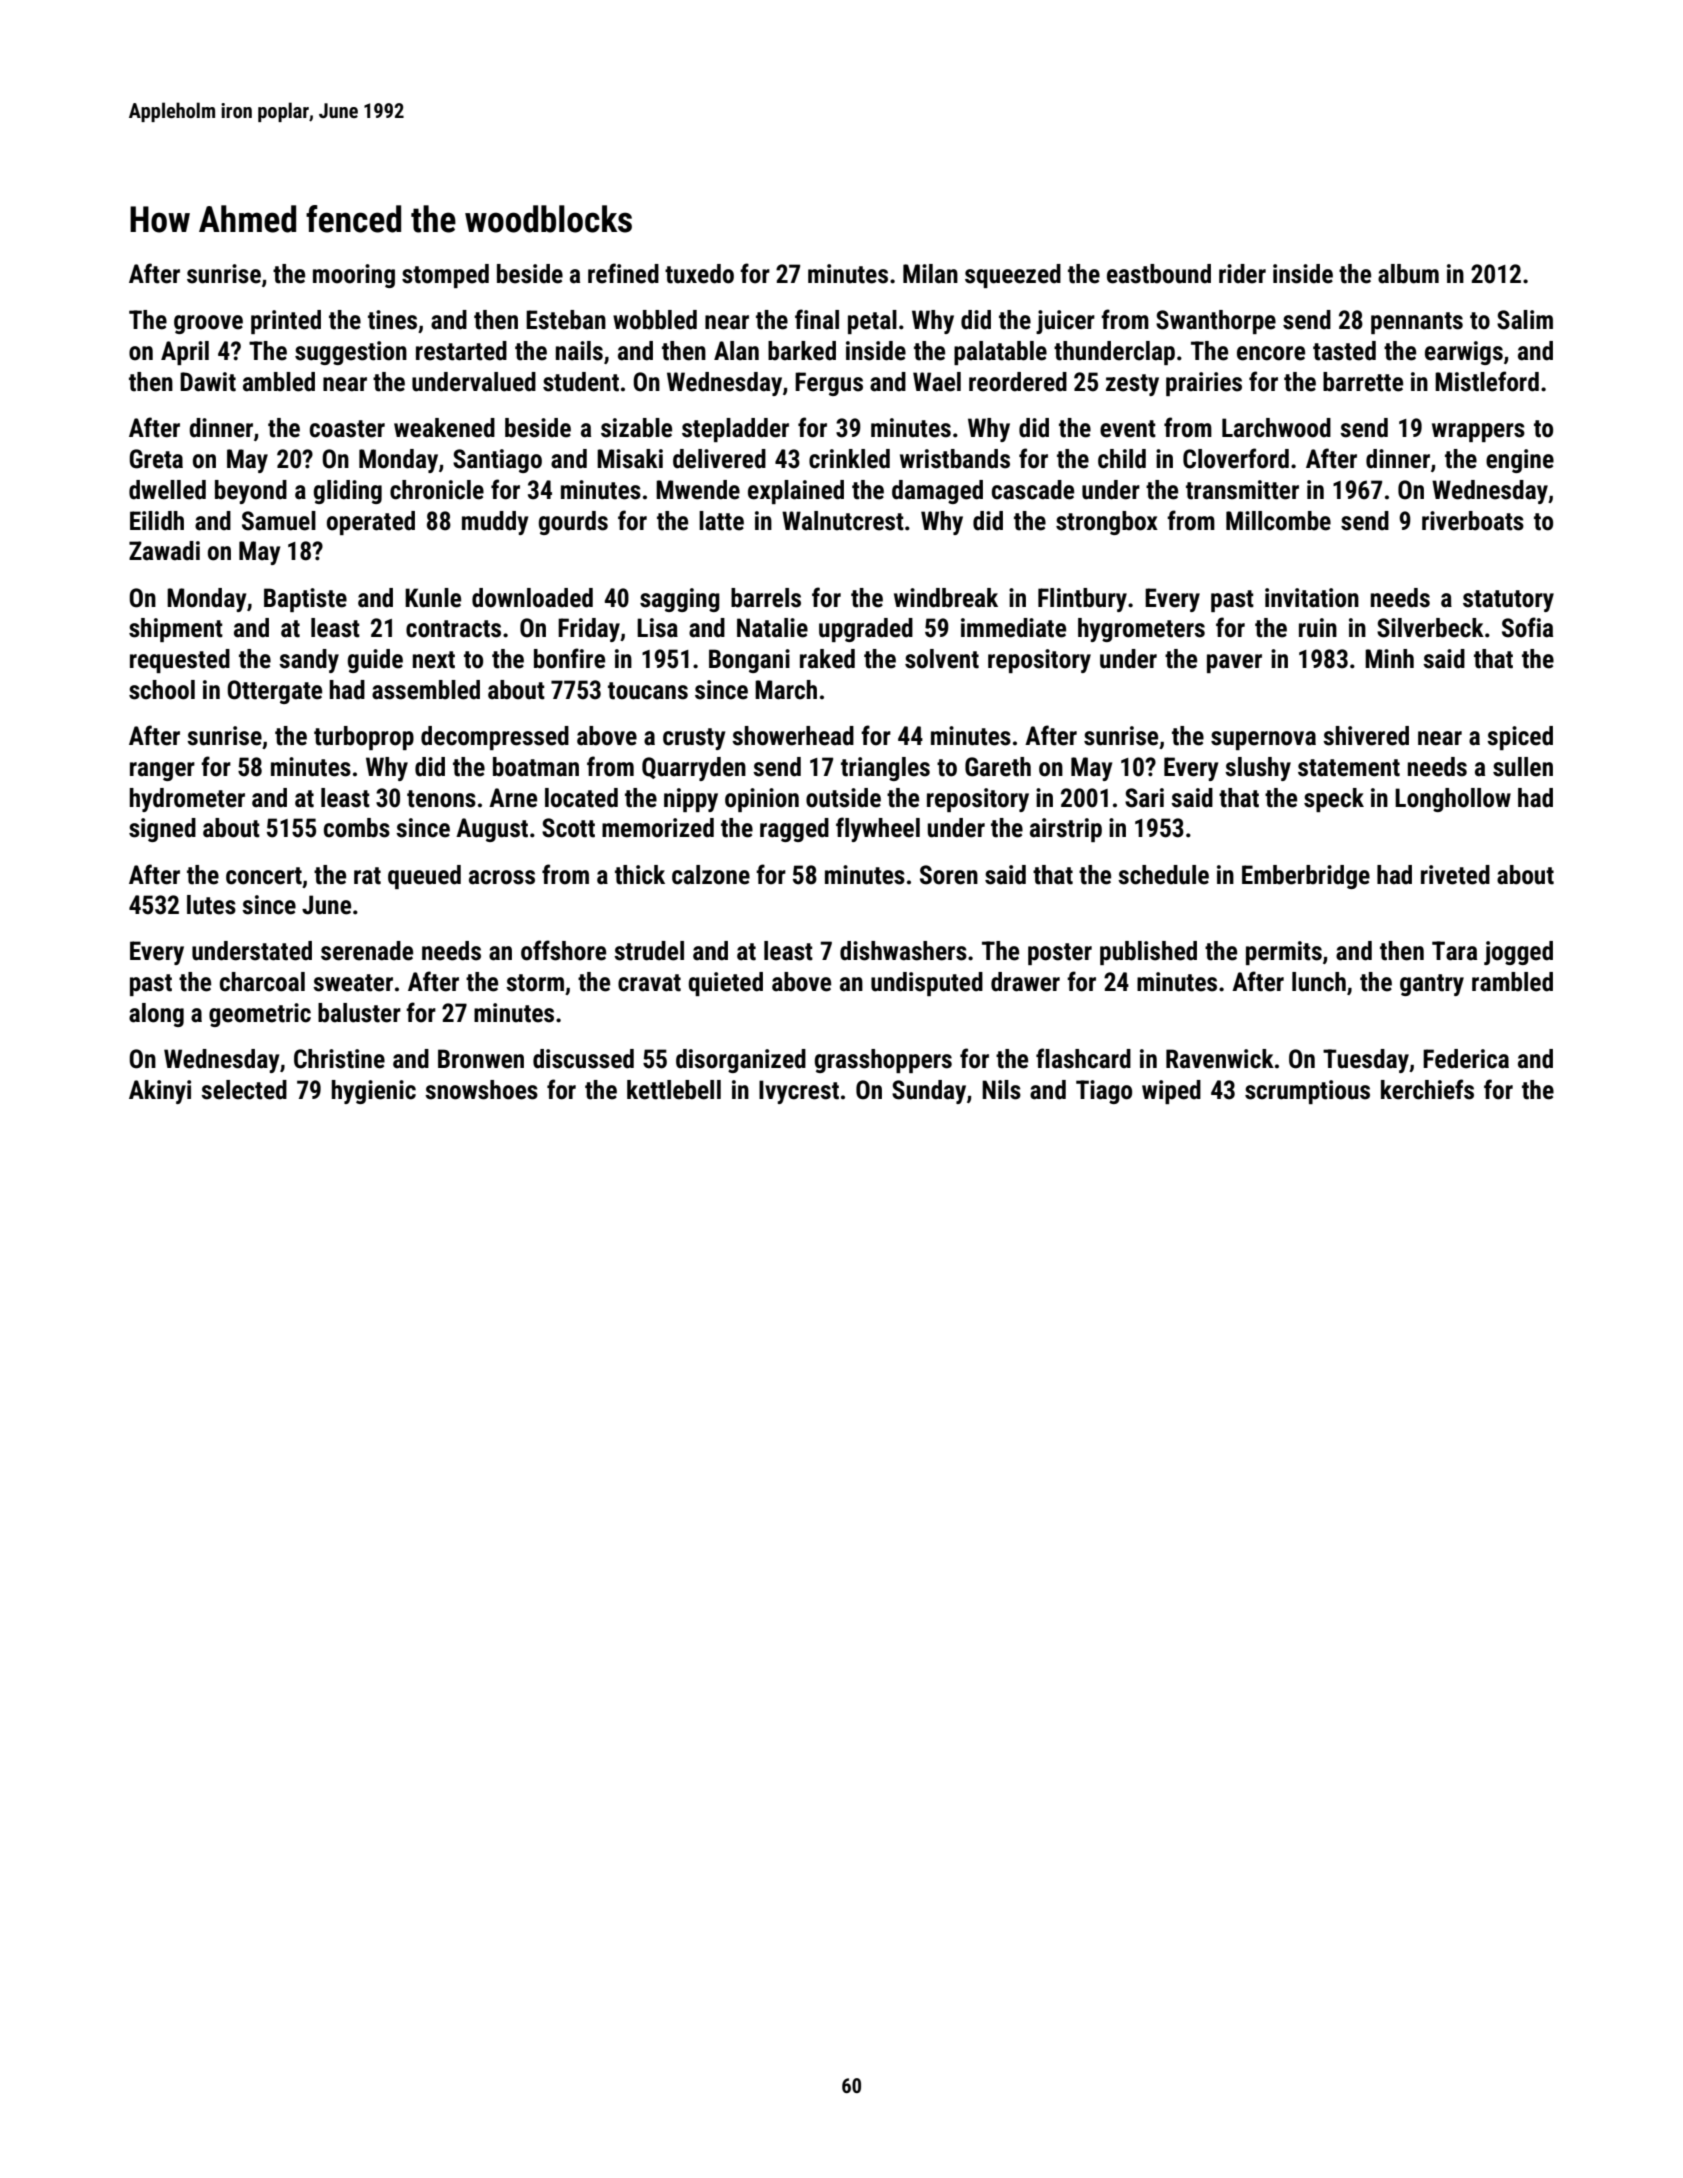 The image size is (1683, 2178). What do you see at coordinates (927, 984) in the image?
I see `undisputed` at bounding box center [927, 984].
